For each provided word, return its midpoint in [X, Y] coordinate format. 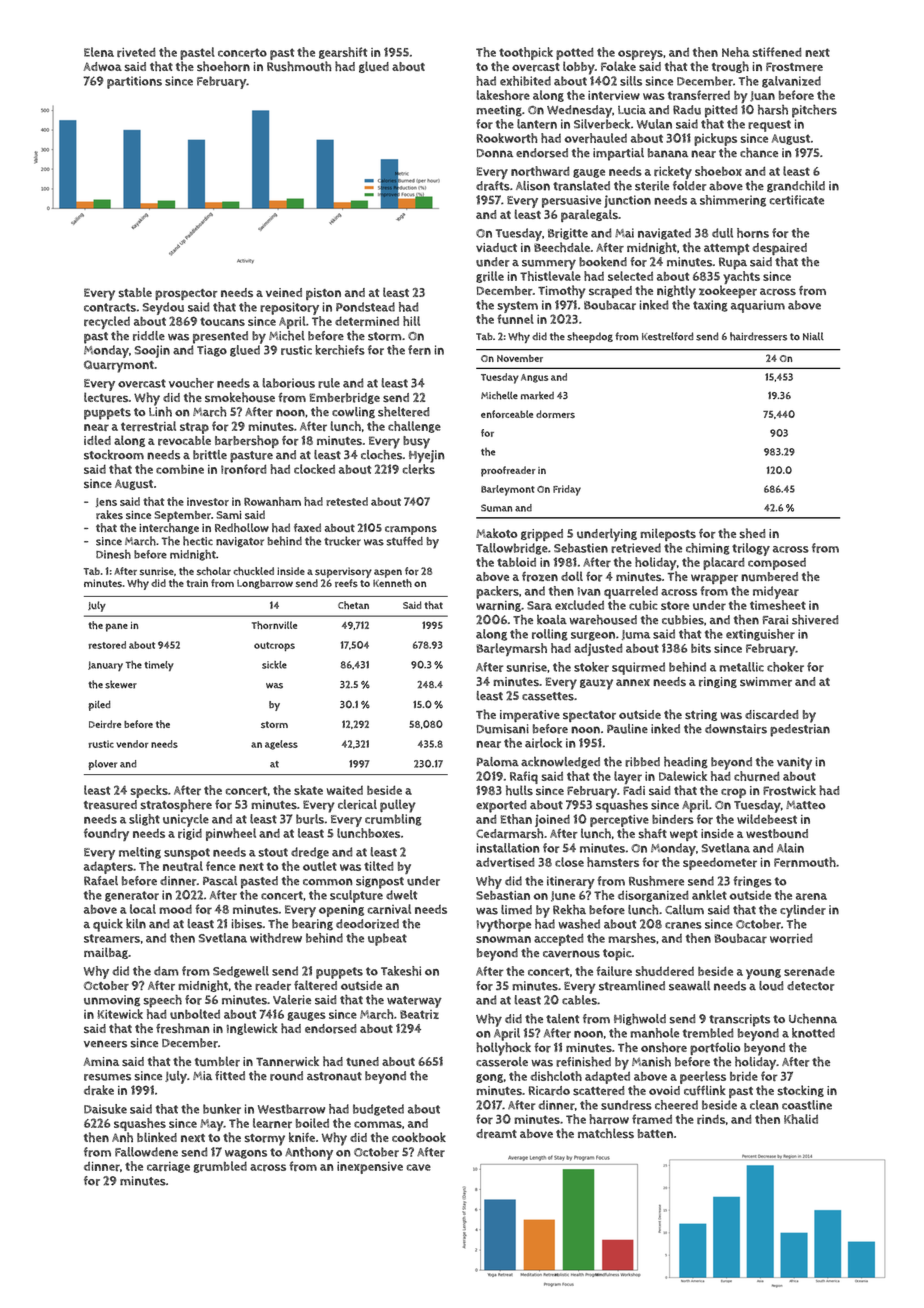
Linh [160, 412]
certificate [797, 200]
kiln [136, 924]
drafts [493, 186]
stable [135, 292]
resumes [107, 1077]
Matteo [805, 805]
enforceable [507, 414]
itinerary [571, 882]
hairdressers [758, 336]
